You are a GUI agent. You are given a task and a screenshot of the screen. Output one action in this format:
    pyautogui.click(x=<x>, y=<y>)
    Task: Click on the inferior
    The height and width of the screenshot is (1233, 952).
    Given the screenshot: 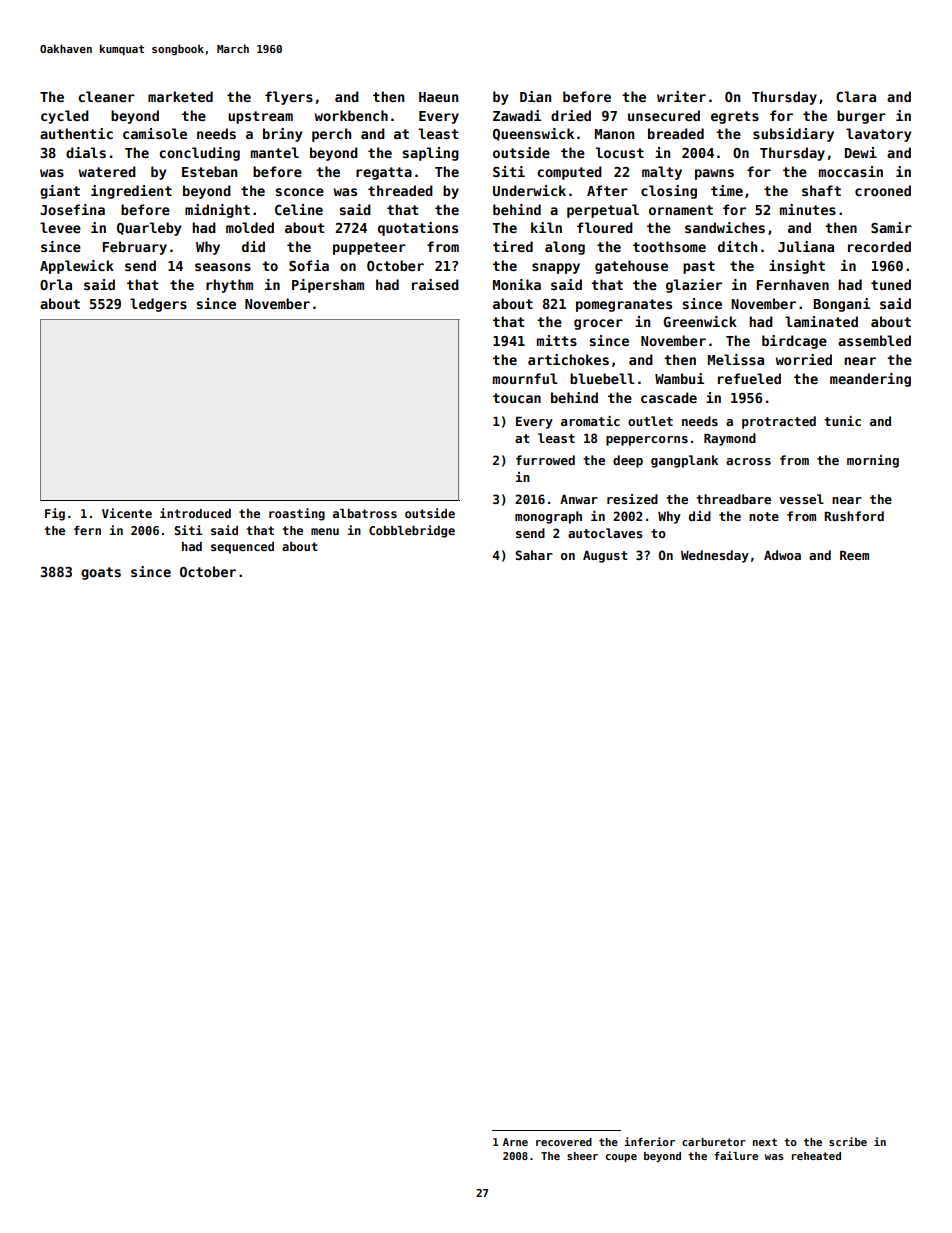 What is the action you would take?
    pyautogui.click(x=649, y=1141)
